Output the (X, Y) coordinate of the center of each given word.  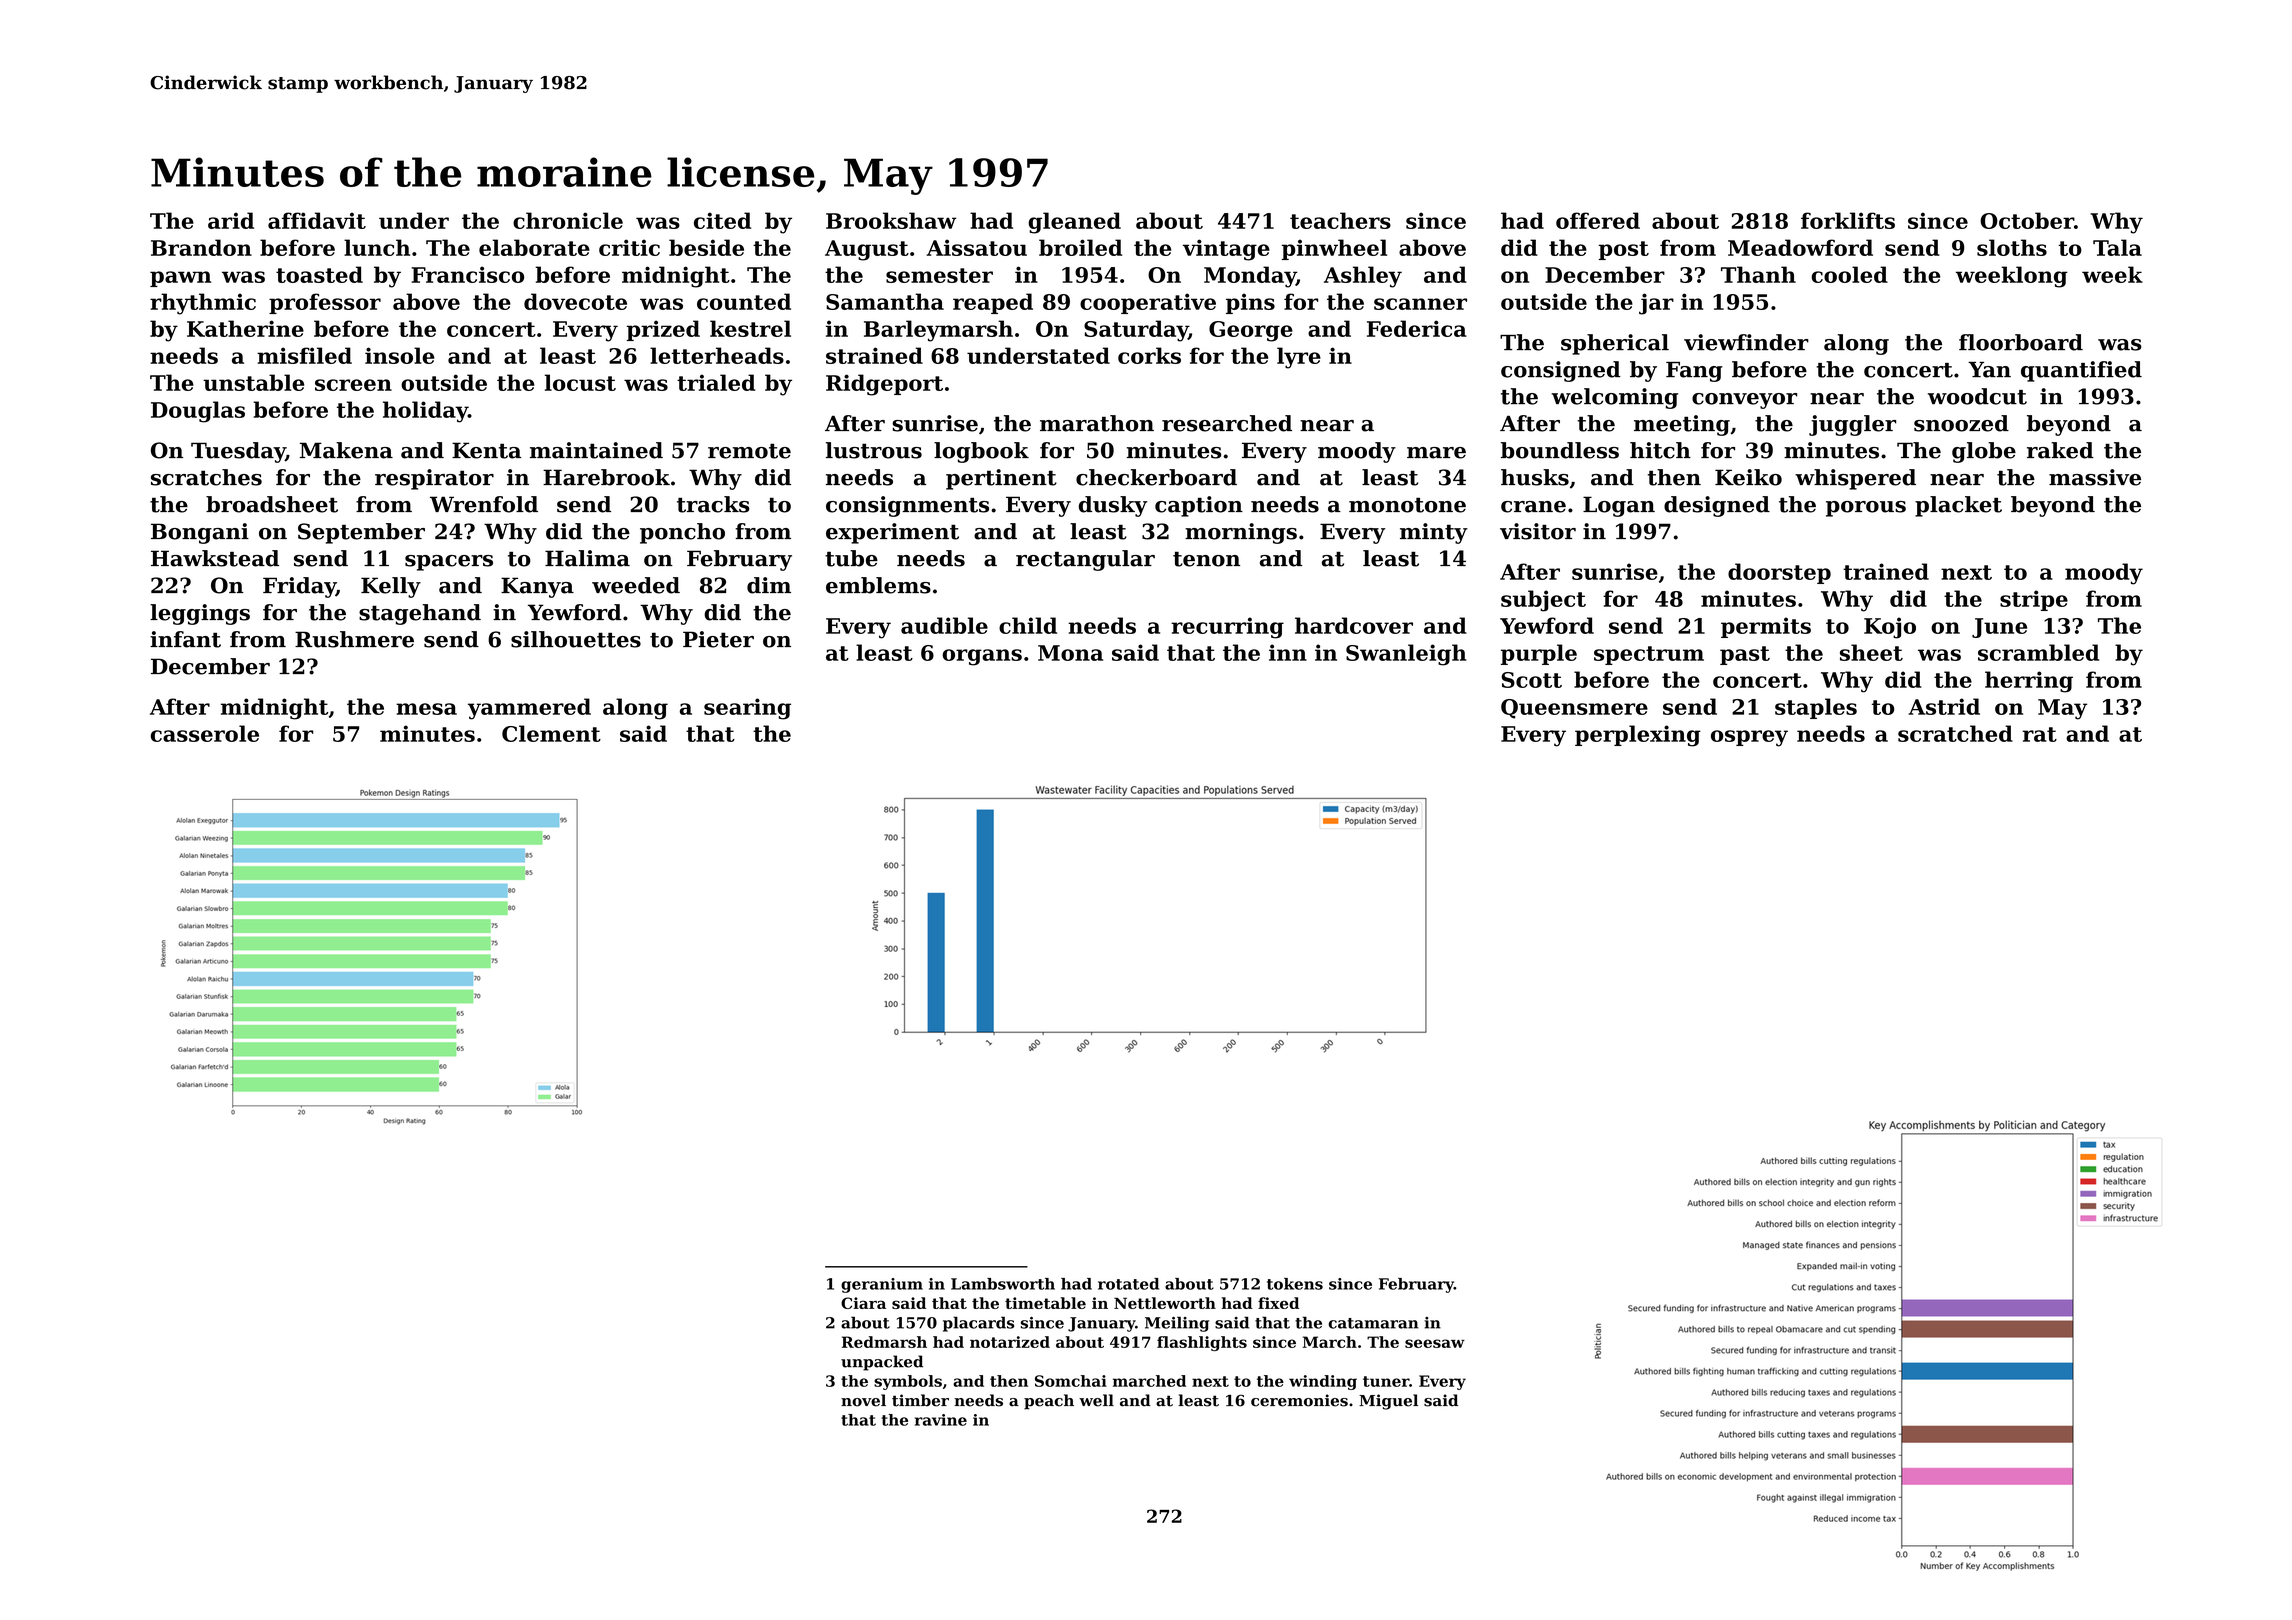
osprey (1749, 738)
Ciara (863, 1303)
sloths (2012, 247)
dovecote (575, 301)
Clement (551, 733)
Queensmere (1574, 709)
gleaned (1074, 223)
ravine (941, 1420)
